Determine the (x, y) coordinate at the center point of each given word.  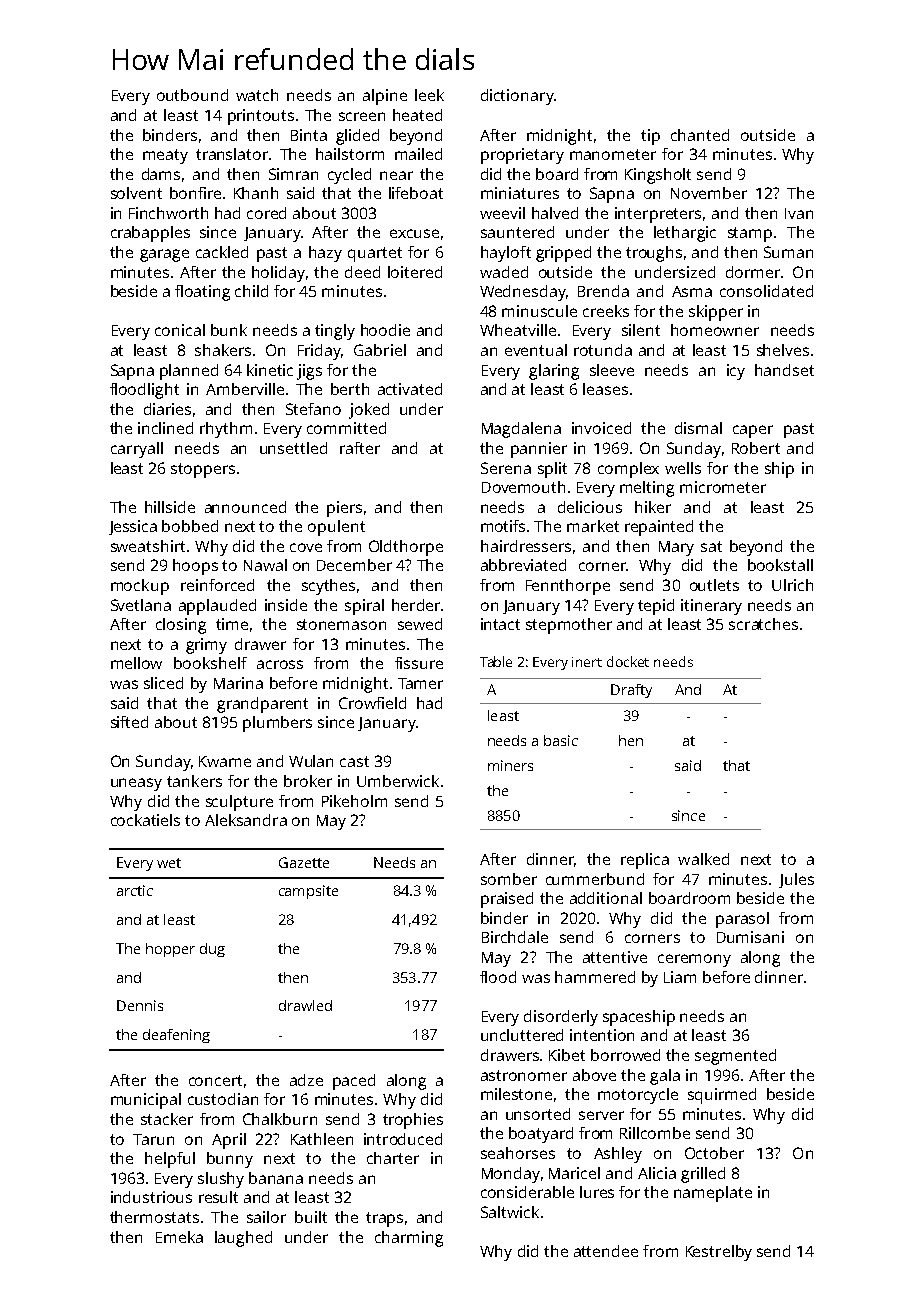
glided (357, 137)
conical (180, 330)
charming (409, 1239)
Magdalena (521, 430)
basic (561, 740)
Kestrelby (719, 1253)
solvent (136, 193)
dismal (698, 428)
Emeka (179, 1237)
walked (703, 859)
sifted (129, 722)
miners (510, 765)
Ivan (799, 213)
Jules (796, 880)
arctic (135, 890)
